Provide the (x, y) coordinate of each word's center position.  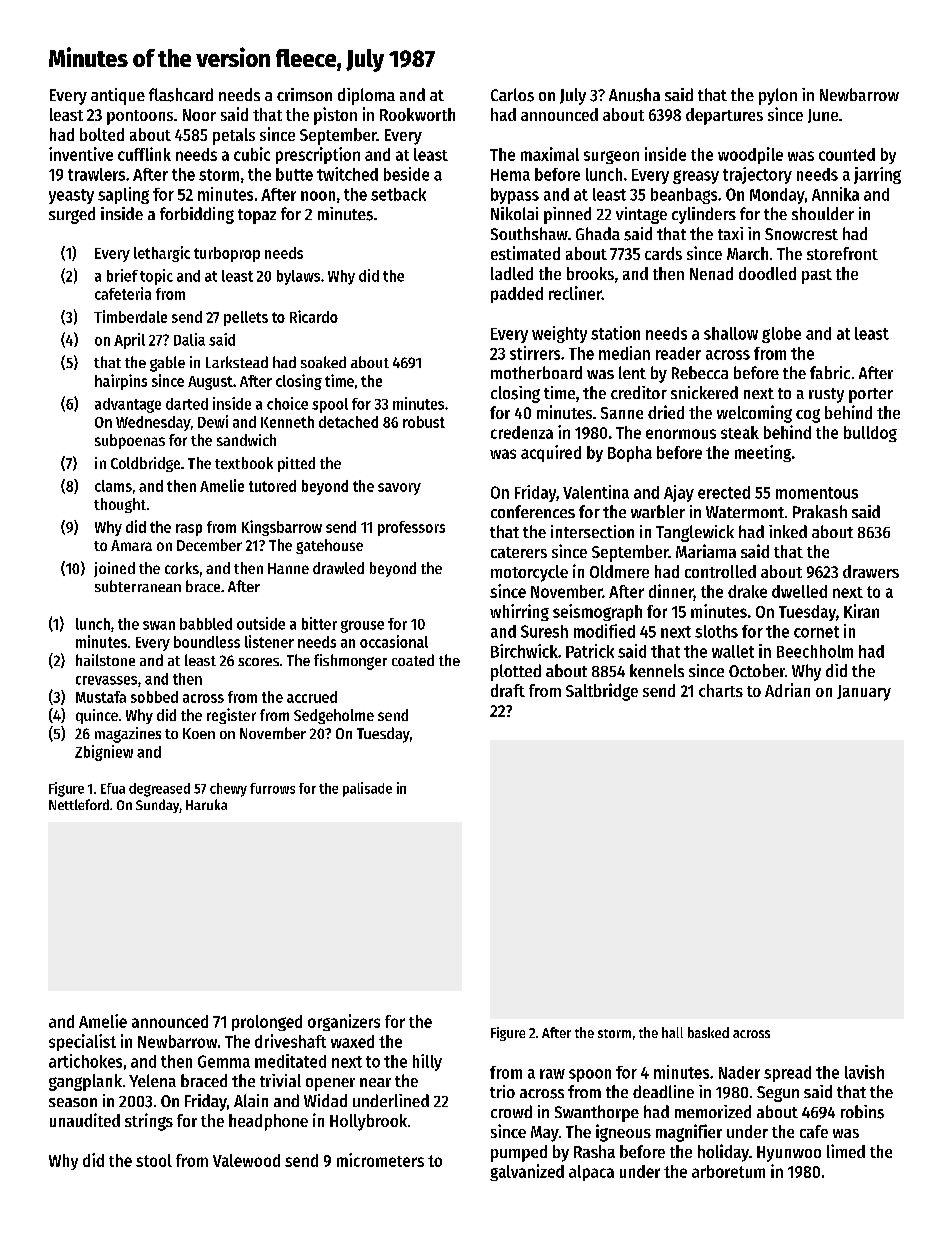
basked (708, 1032)
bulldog (870, 434)
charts (721, 690)
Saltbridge (602, 692)
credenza (522, 432)
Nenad (711, 273)
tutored (272, 486)
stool (154, 1160)
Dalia (189, 339)
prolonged (267, 1023)
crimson (304, 94)
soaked (323, 362)
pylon (778, 96)
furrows (272, 788)
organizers (344, 1022)
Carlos (512, 95)
